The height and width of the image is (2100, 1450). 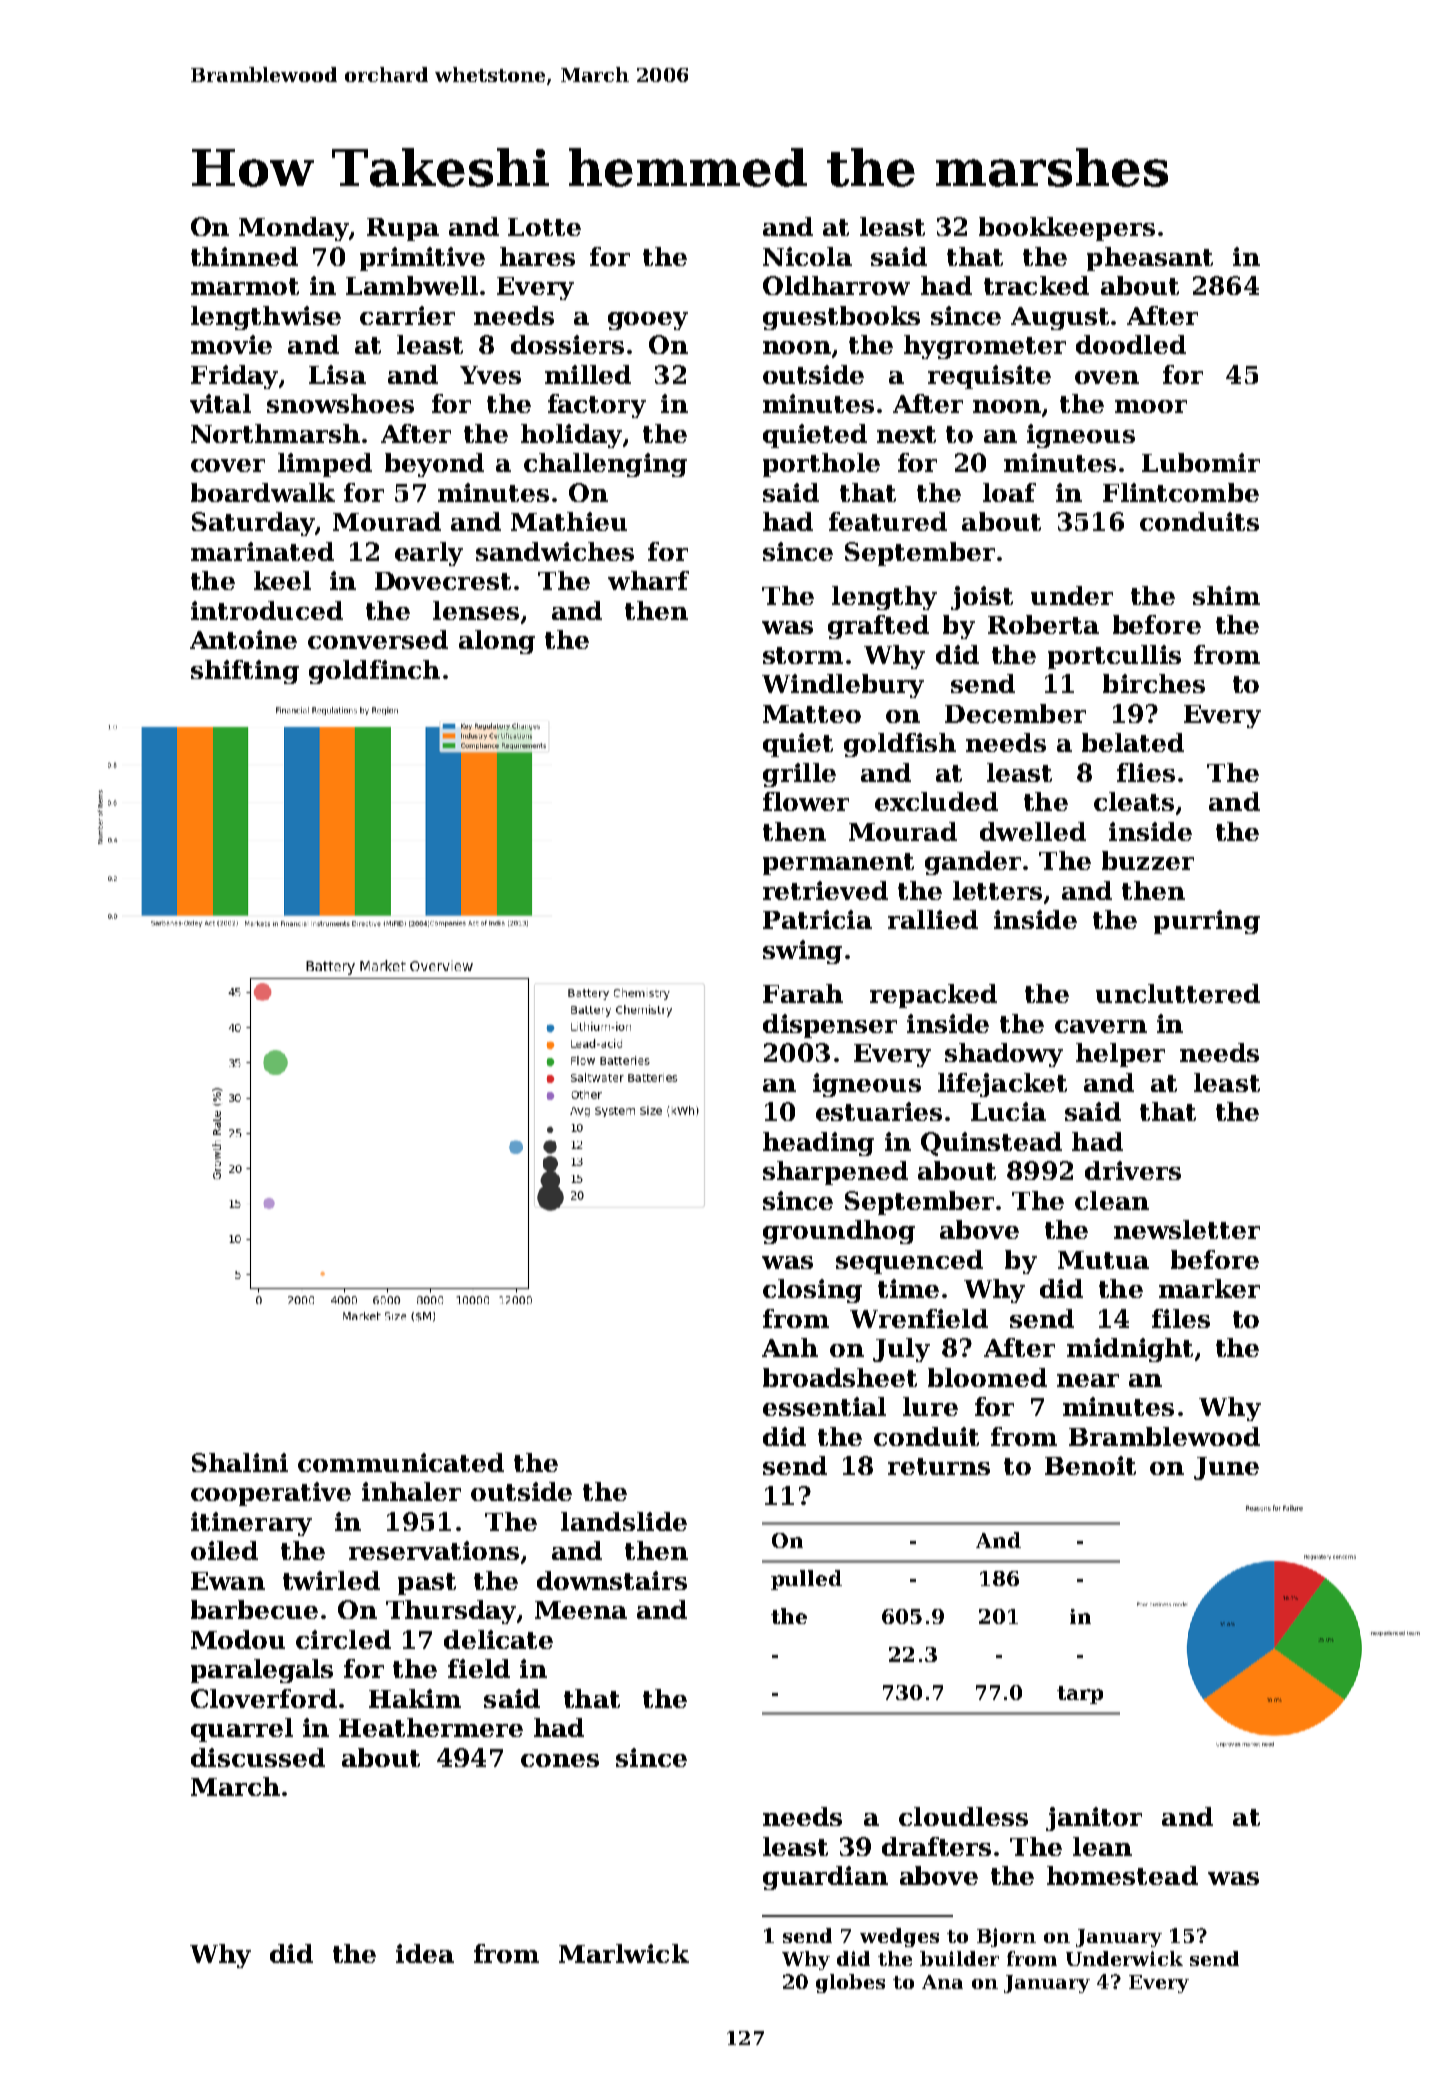 I want to click on guardian, so click(x=825, y=1878).
